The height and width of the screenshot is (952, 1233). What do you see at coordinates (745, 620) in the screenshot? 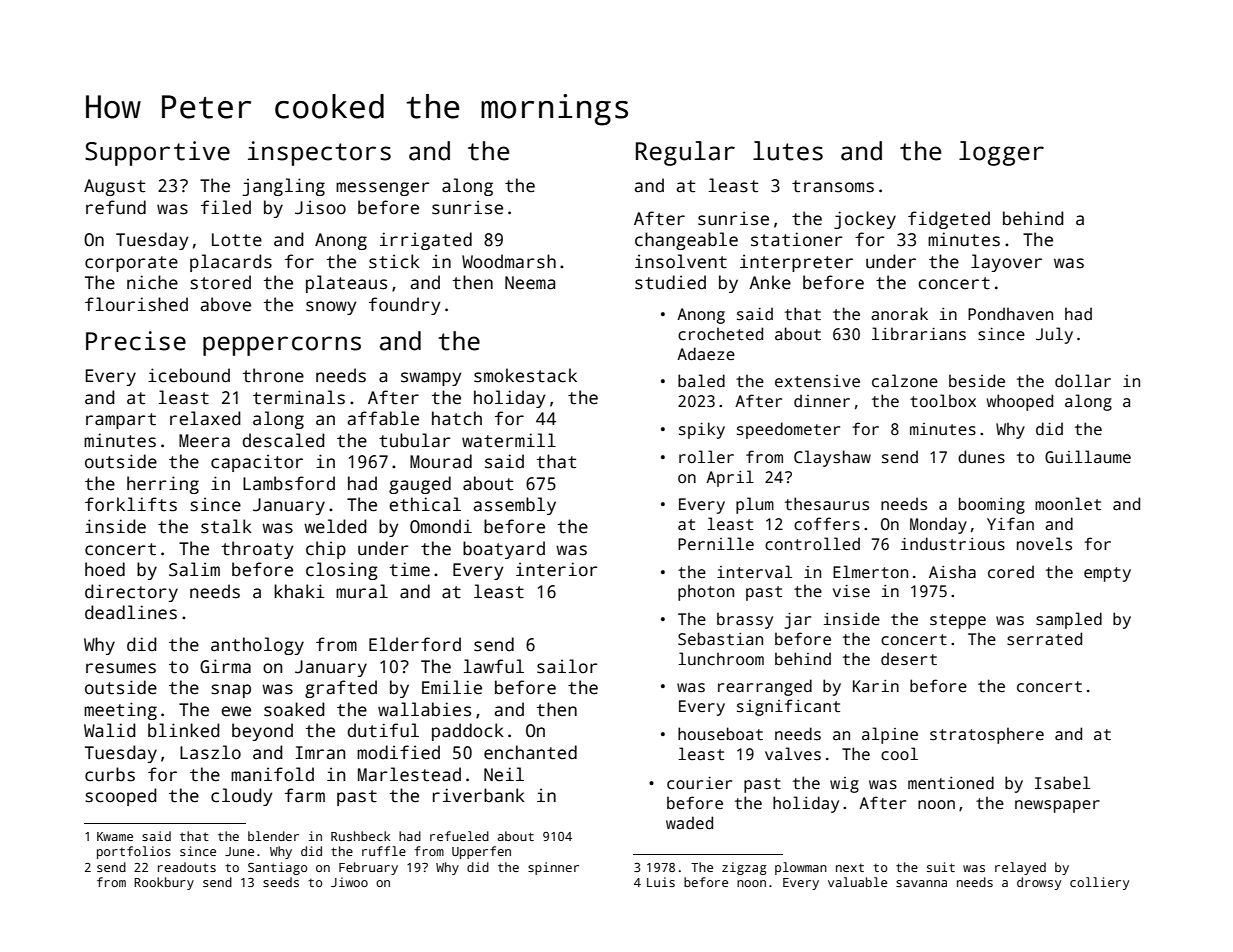
I see `brassy` at bounding box center [745, 620].
